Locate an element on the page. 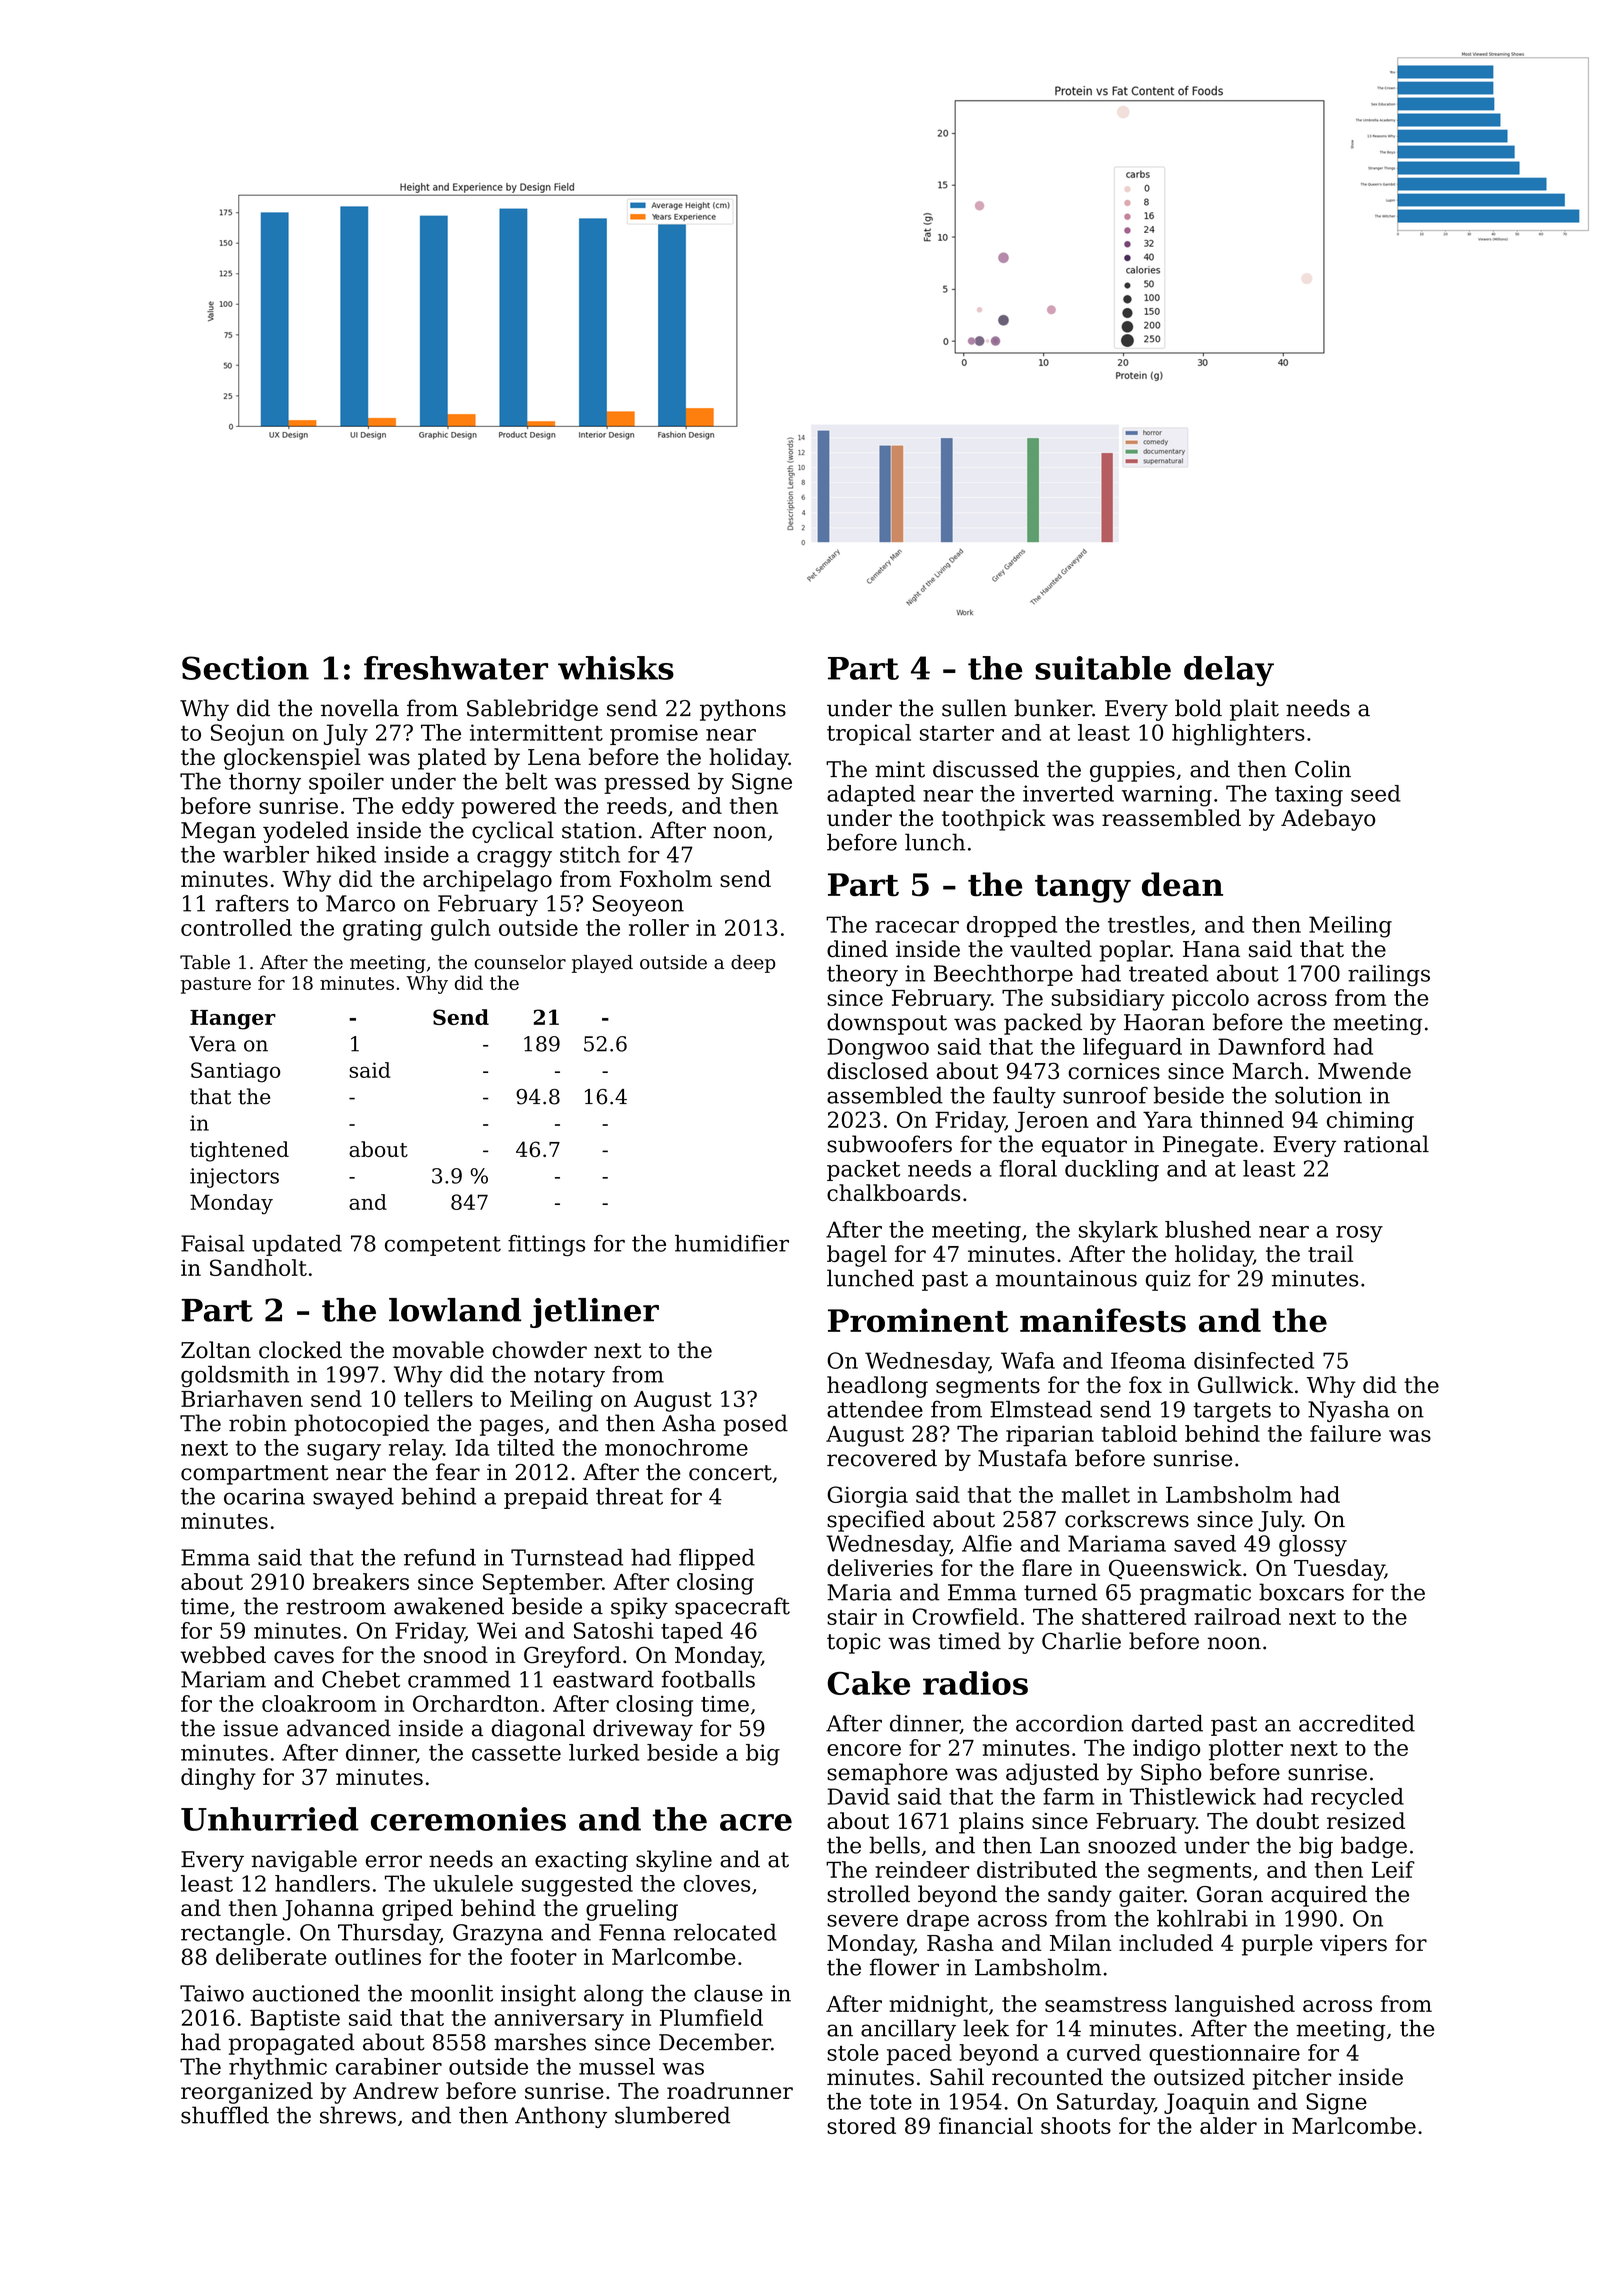 The width and height of the image is (1620, 2292). stored is located at coordinates (861, 2125).
